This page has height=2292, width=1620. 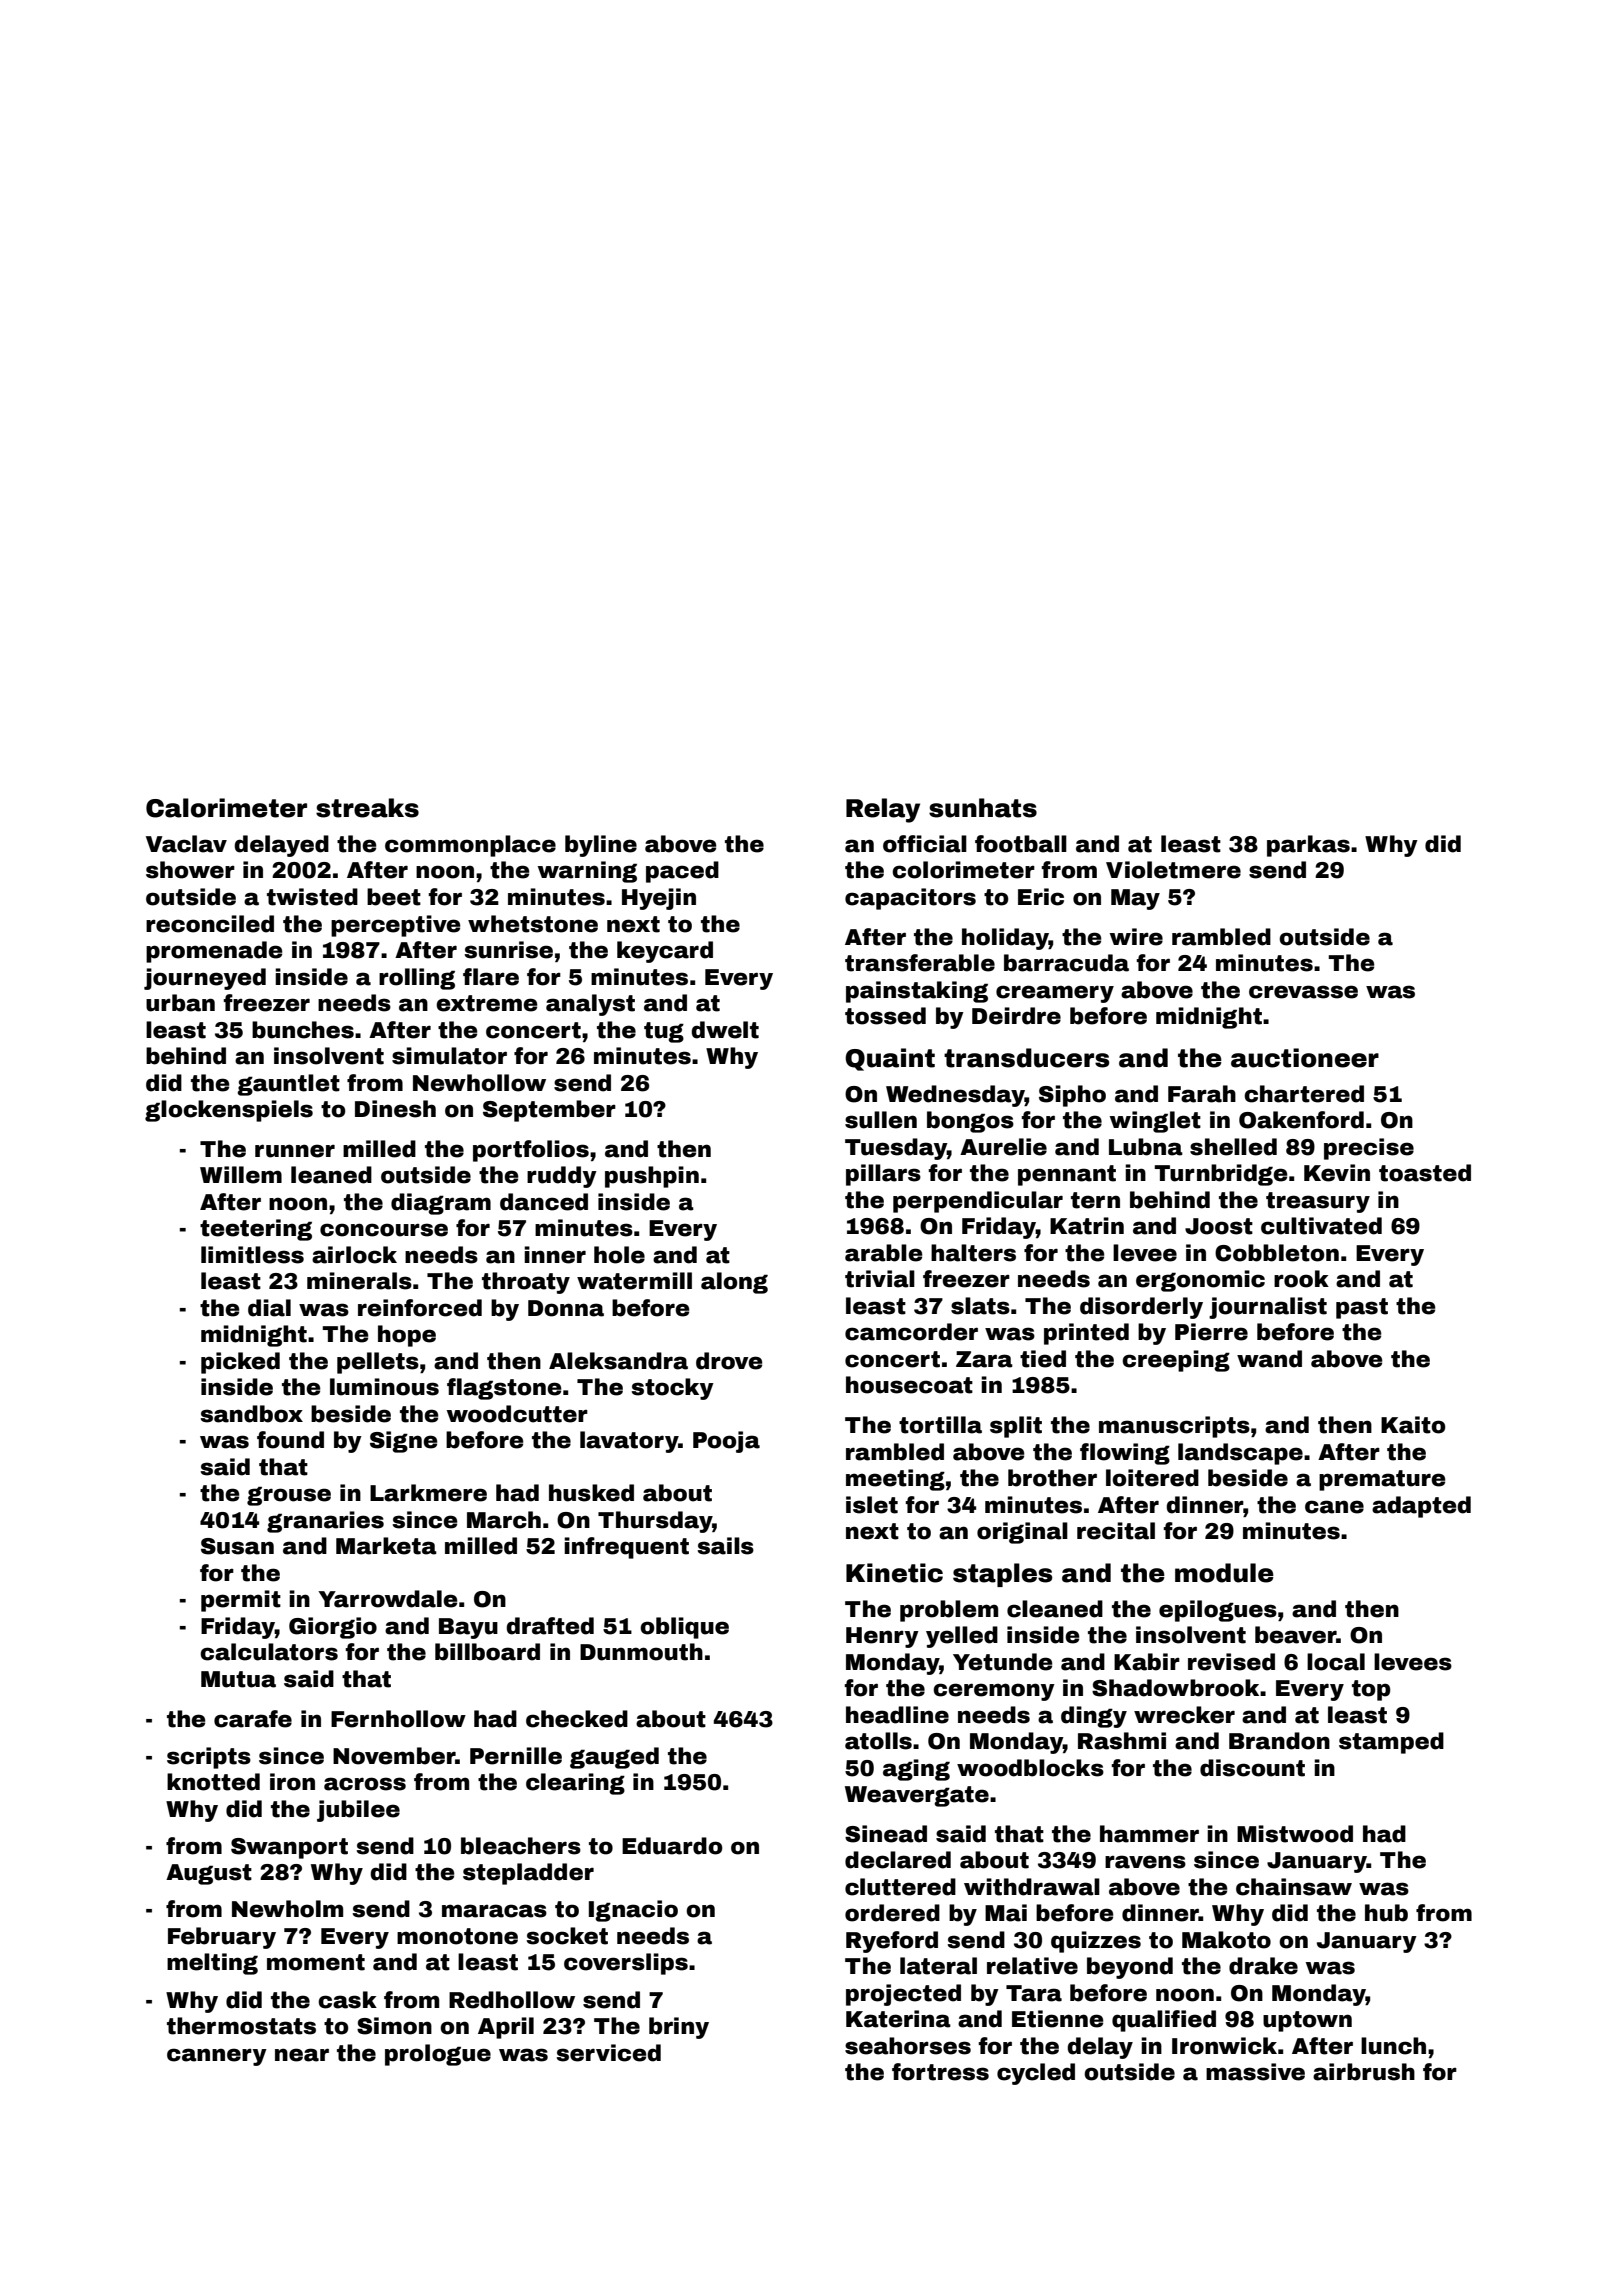 What do you see at coordinates (288, 1085) in the page?
I see `gauntlet` at bounding box center [288, 1085].
